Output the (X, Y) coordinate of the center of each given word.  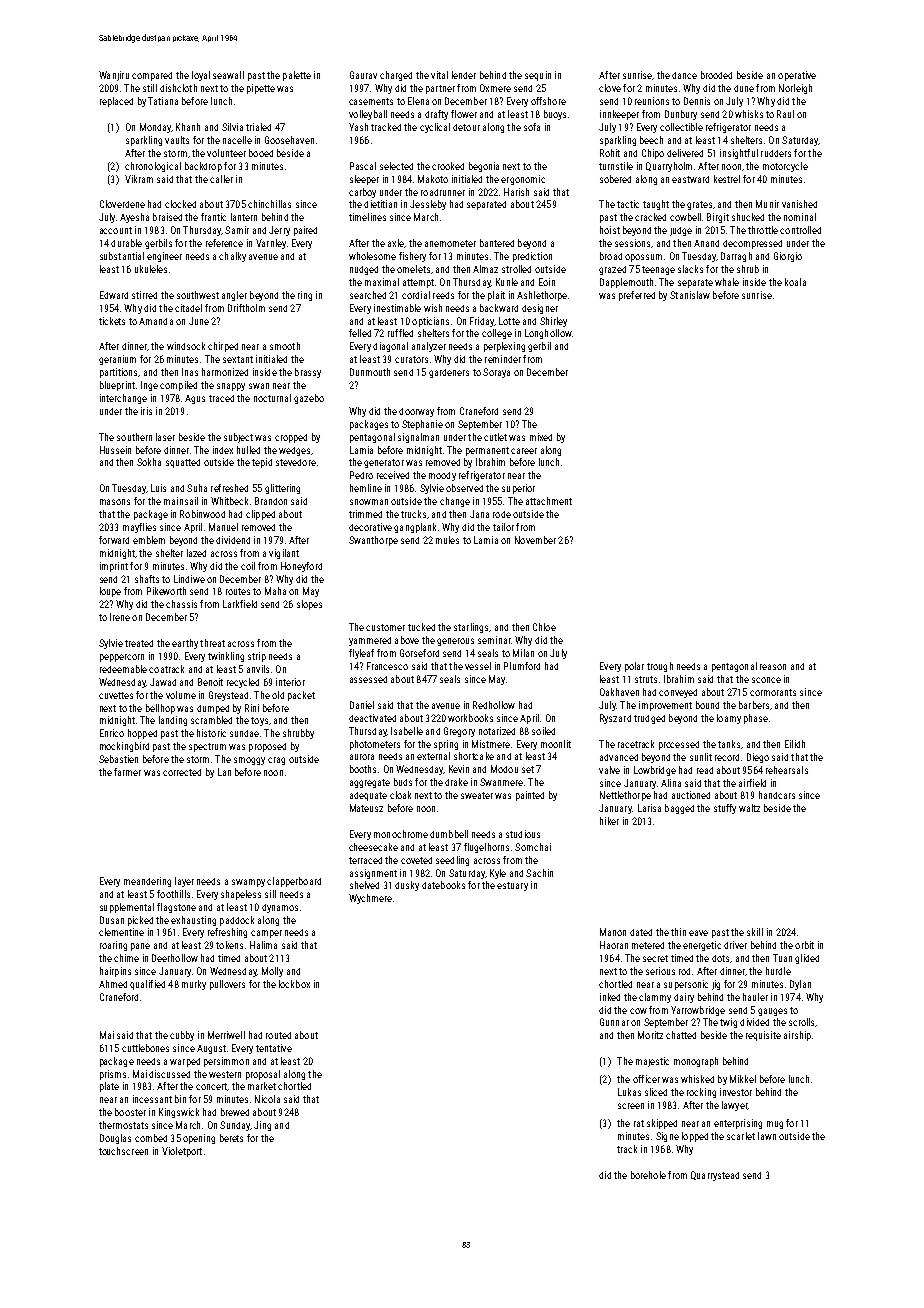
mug (775, 1125)
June (199, 321)
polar (634, 667)
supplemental (127, 908)
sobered (615, 179)
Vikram (139, 179)
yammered (370, 641)
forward (114, 540)
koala (795, 282)
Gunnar (614, 1022)
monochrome (401, 834)
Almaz (485, 269)
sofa (532, 127)
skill (755, 932)
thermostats (123, 1125)
